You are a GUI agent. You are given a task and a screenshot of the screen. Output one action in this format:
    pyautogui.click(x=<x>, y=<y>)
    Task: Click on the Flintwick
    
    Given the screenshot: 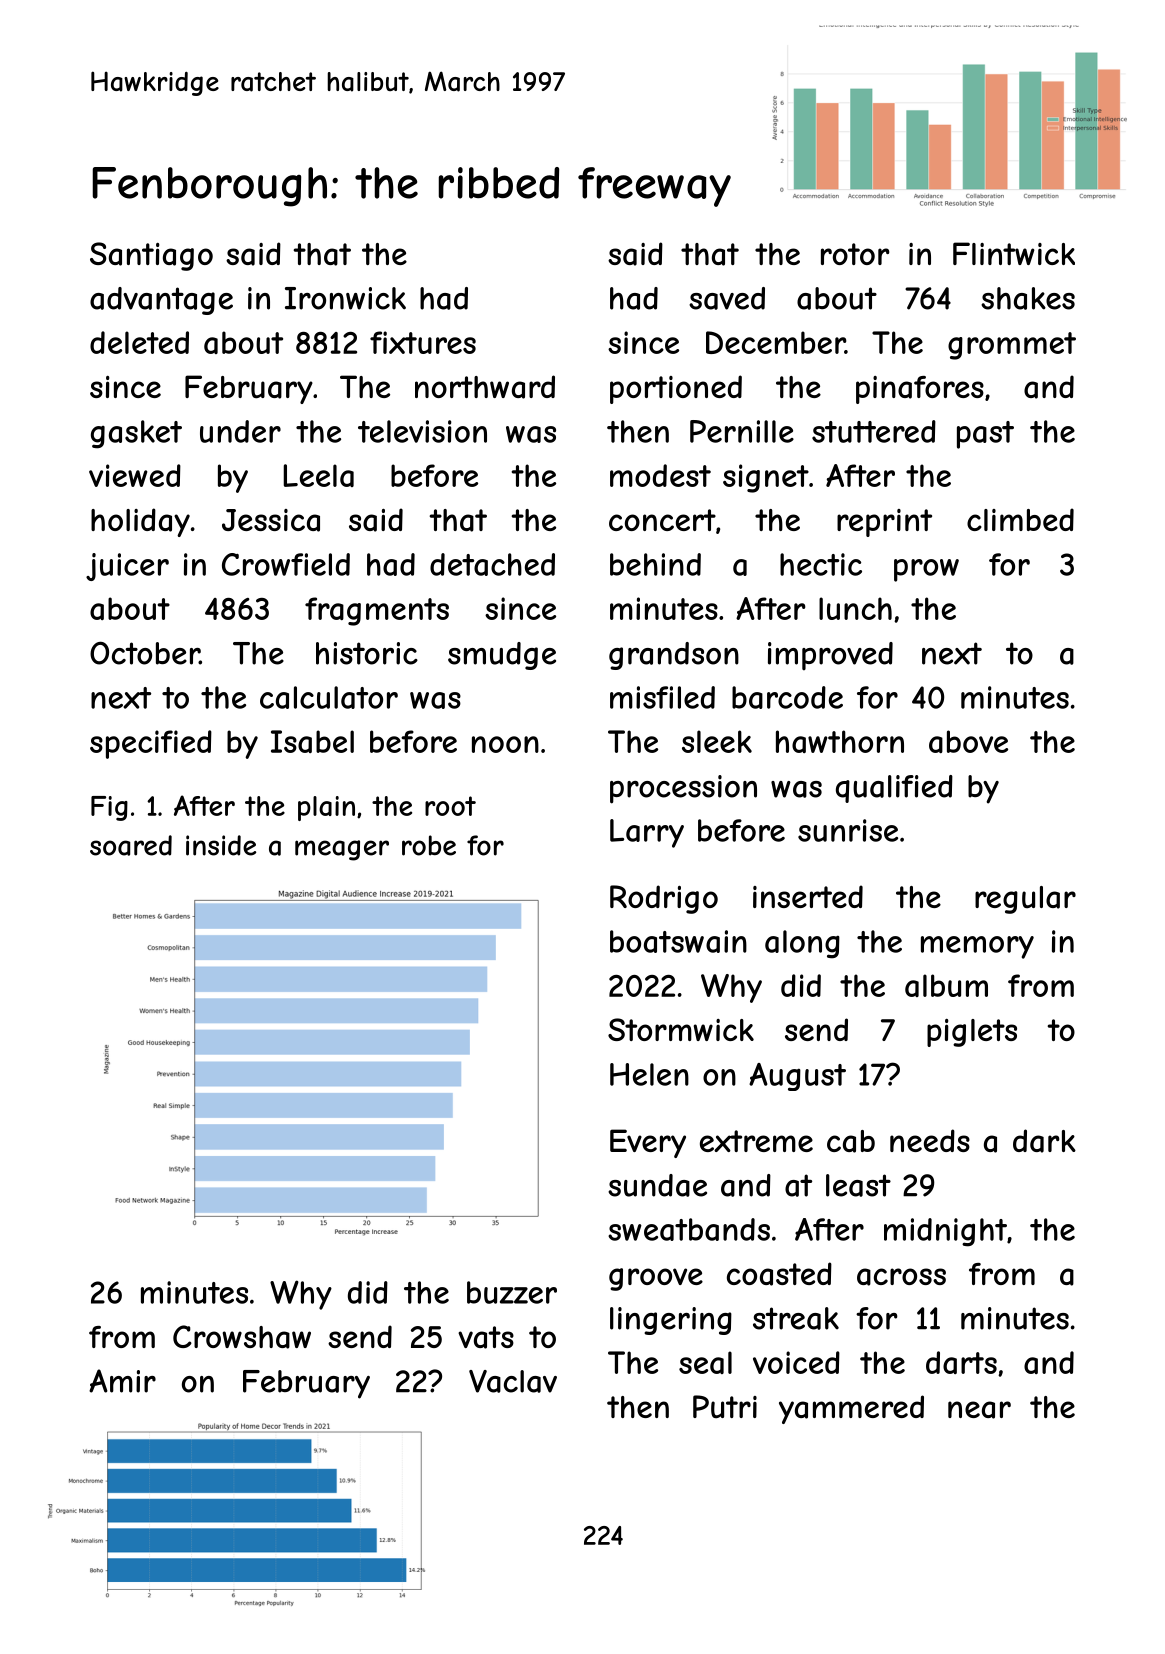 What is the action you would take?
    pyautogui.click(x=1014, y=253)
